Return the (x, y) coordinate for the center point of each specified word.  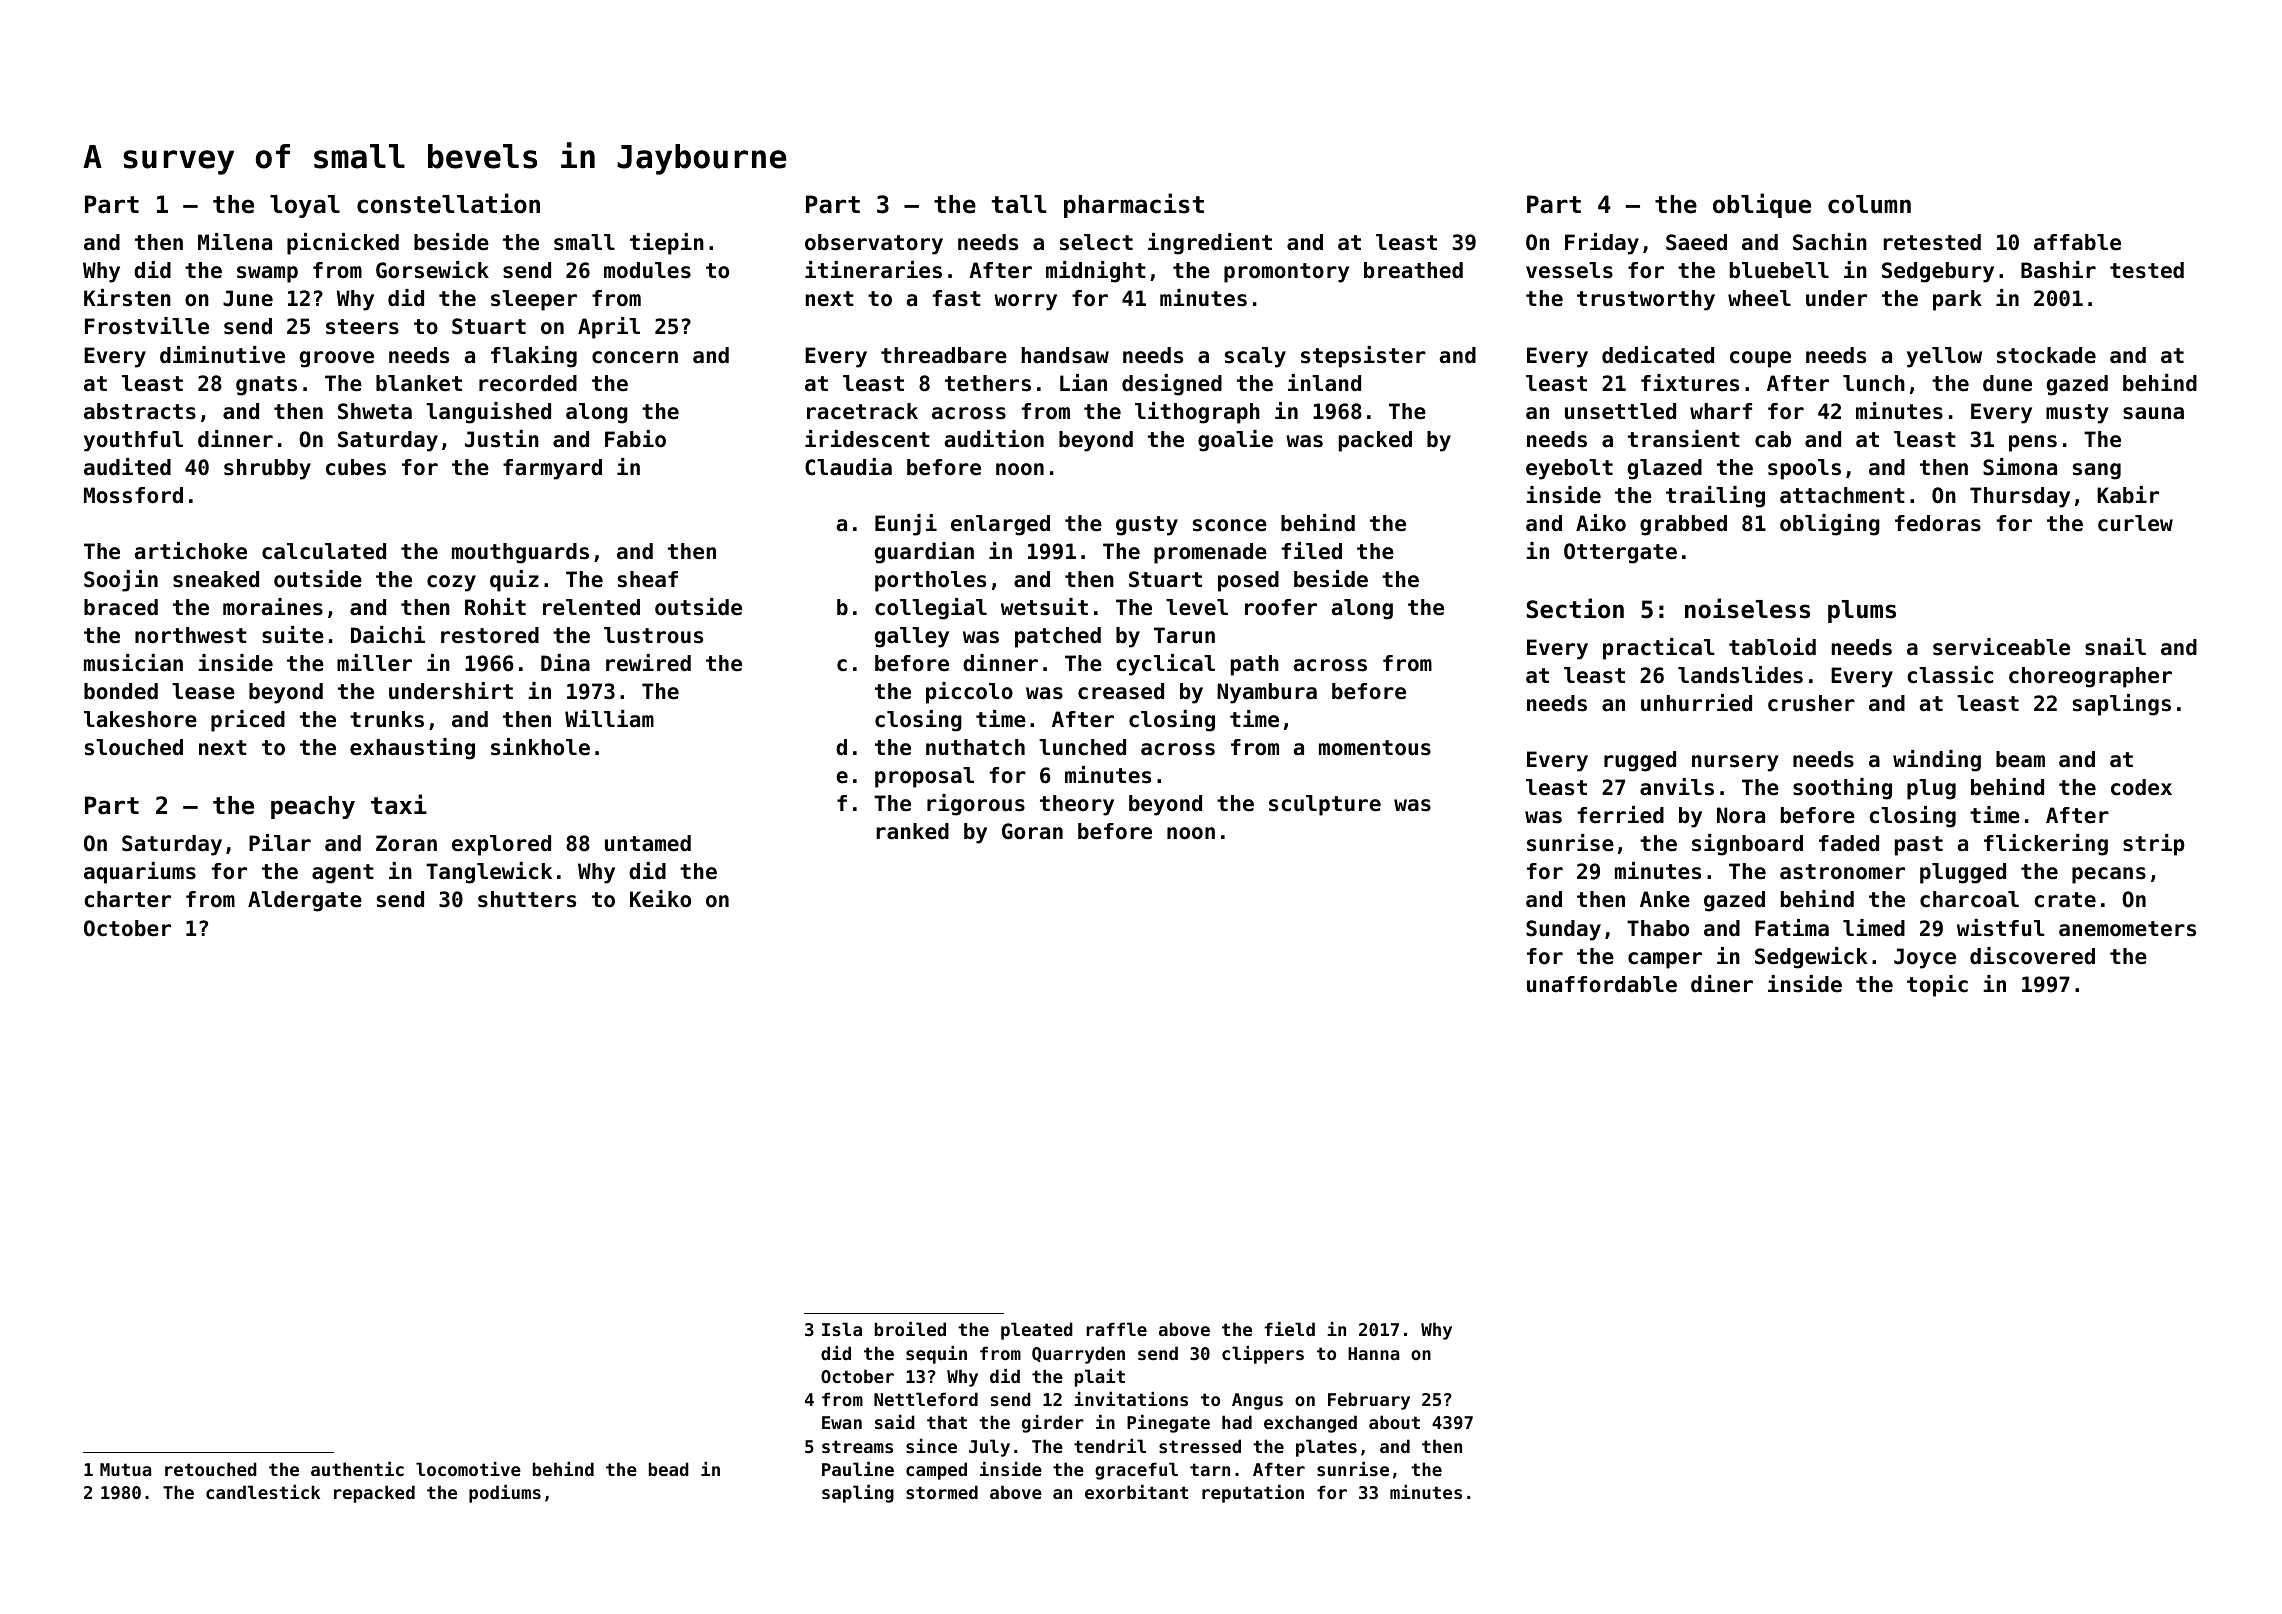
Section (1575, 608)
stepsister (1363, 357)
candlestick (263, 1492)
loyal (305, 206)
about (1394, 1422)
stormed (942, 1492)
